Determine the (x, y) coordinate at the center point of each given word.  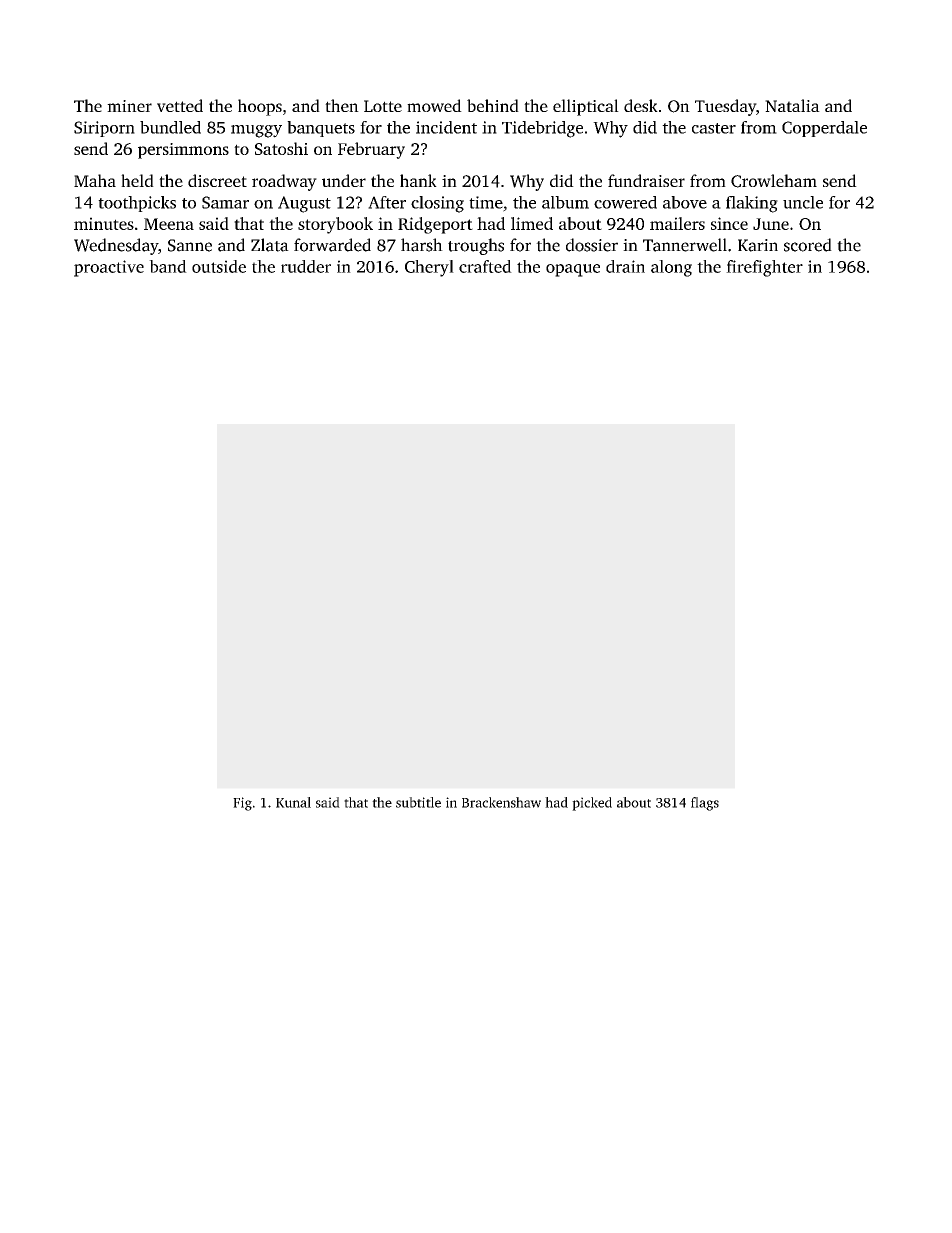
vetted (180, 105)
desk (641, 105)
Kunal (293, 802)
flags (705, 804)
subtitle (418, 802)
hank (418, 180)
